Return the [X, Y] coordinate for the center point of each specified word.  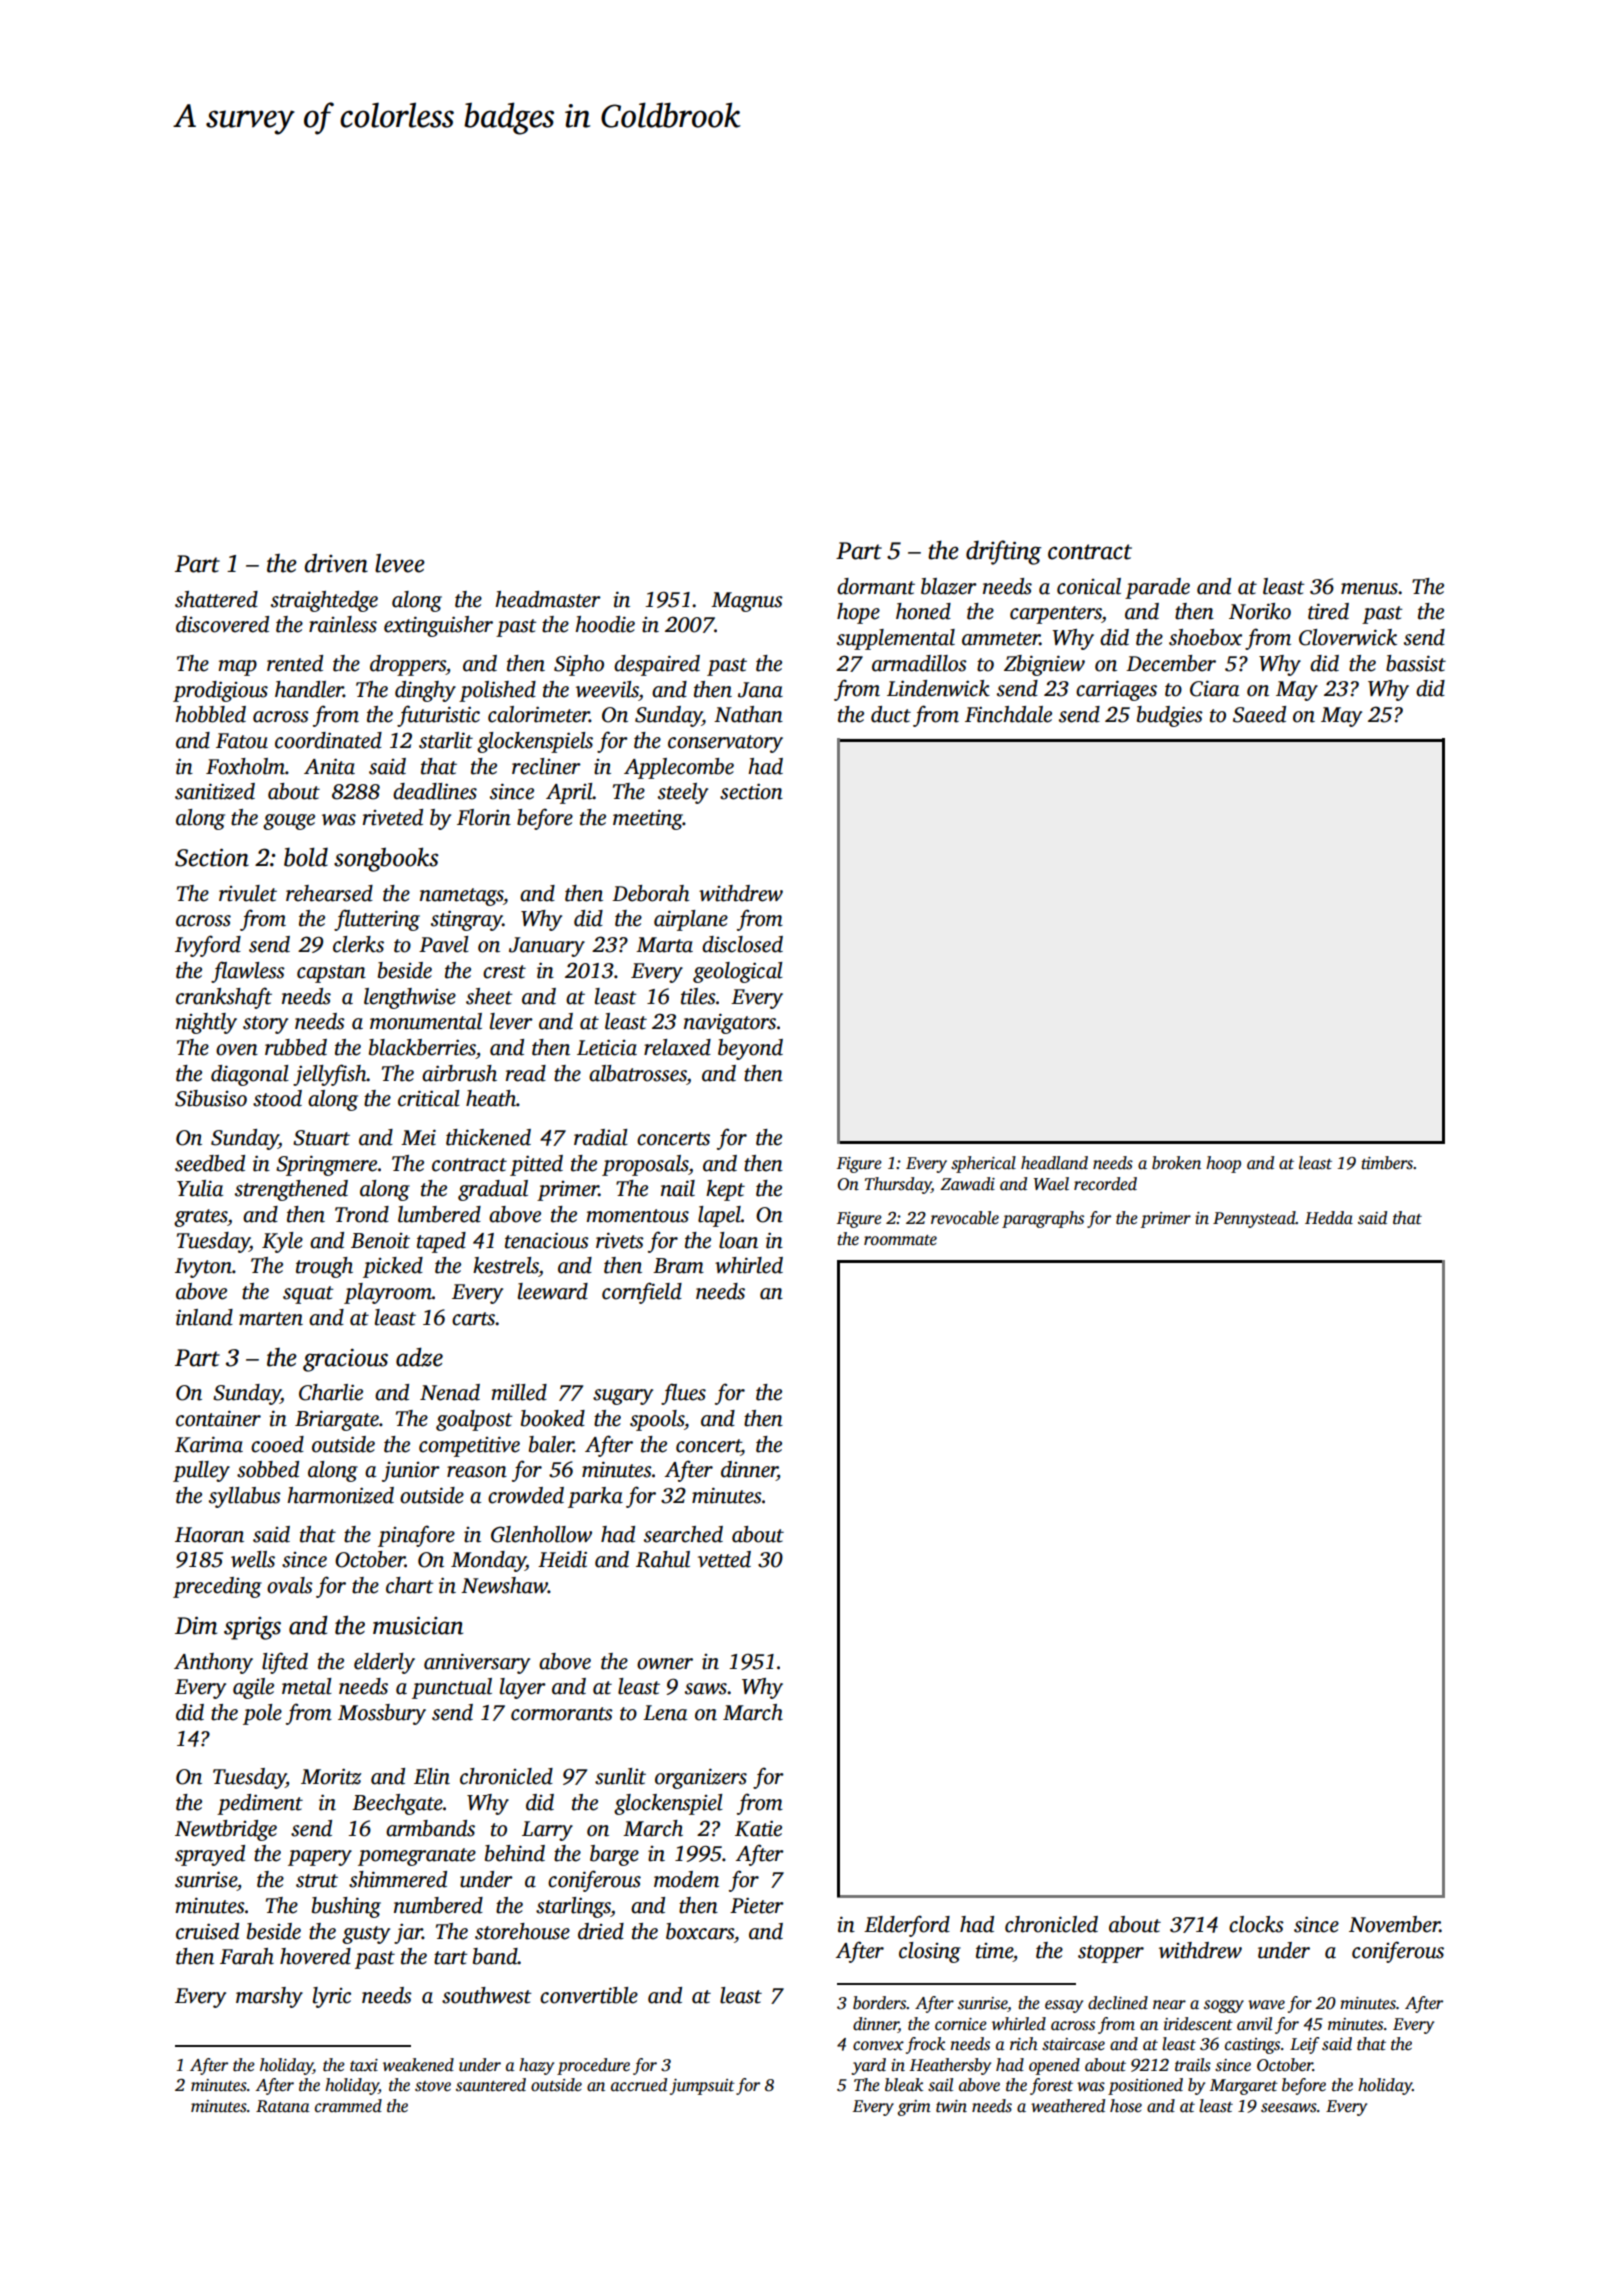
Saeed [1259, 714]
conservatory [725, 744]
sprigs [252, 1628]
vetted [724, 1559]
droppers [408, 665]
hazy [536, 2066]
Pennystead [1254, 1219]
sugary [623, 1397]
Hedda [1329, 1218]
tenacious [547, 1240]
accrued [639, 2085]
